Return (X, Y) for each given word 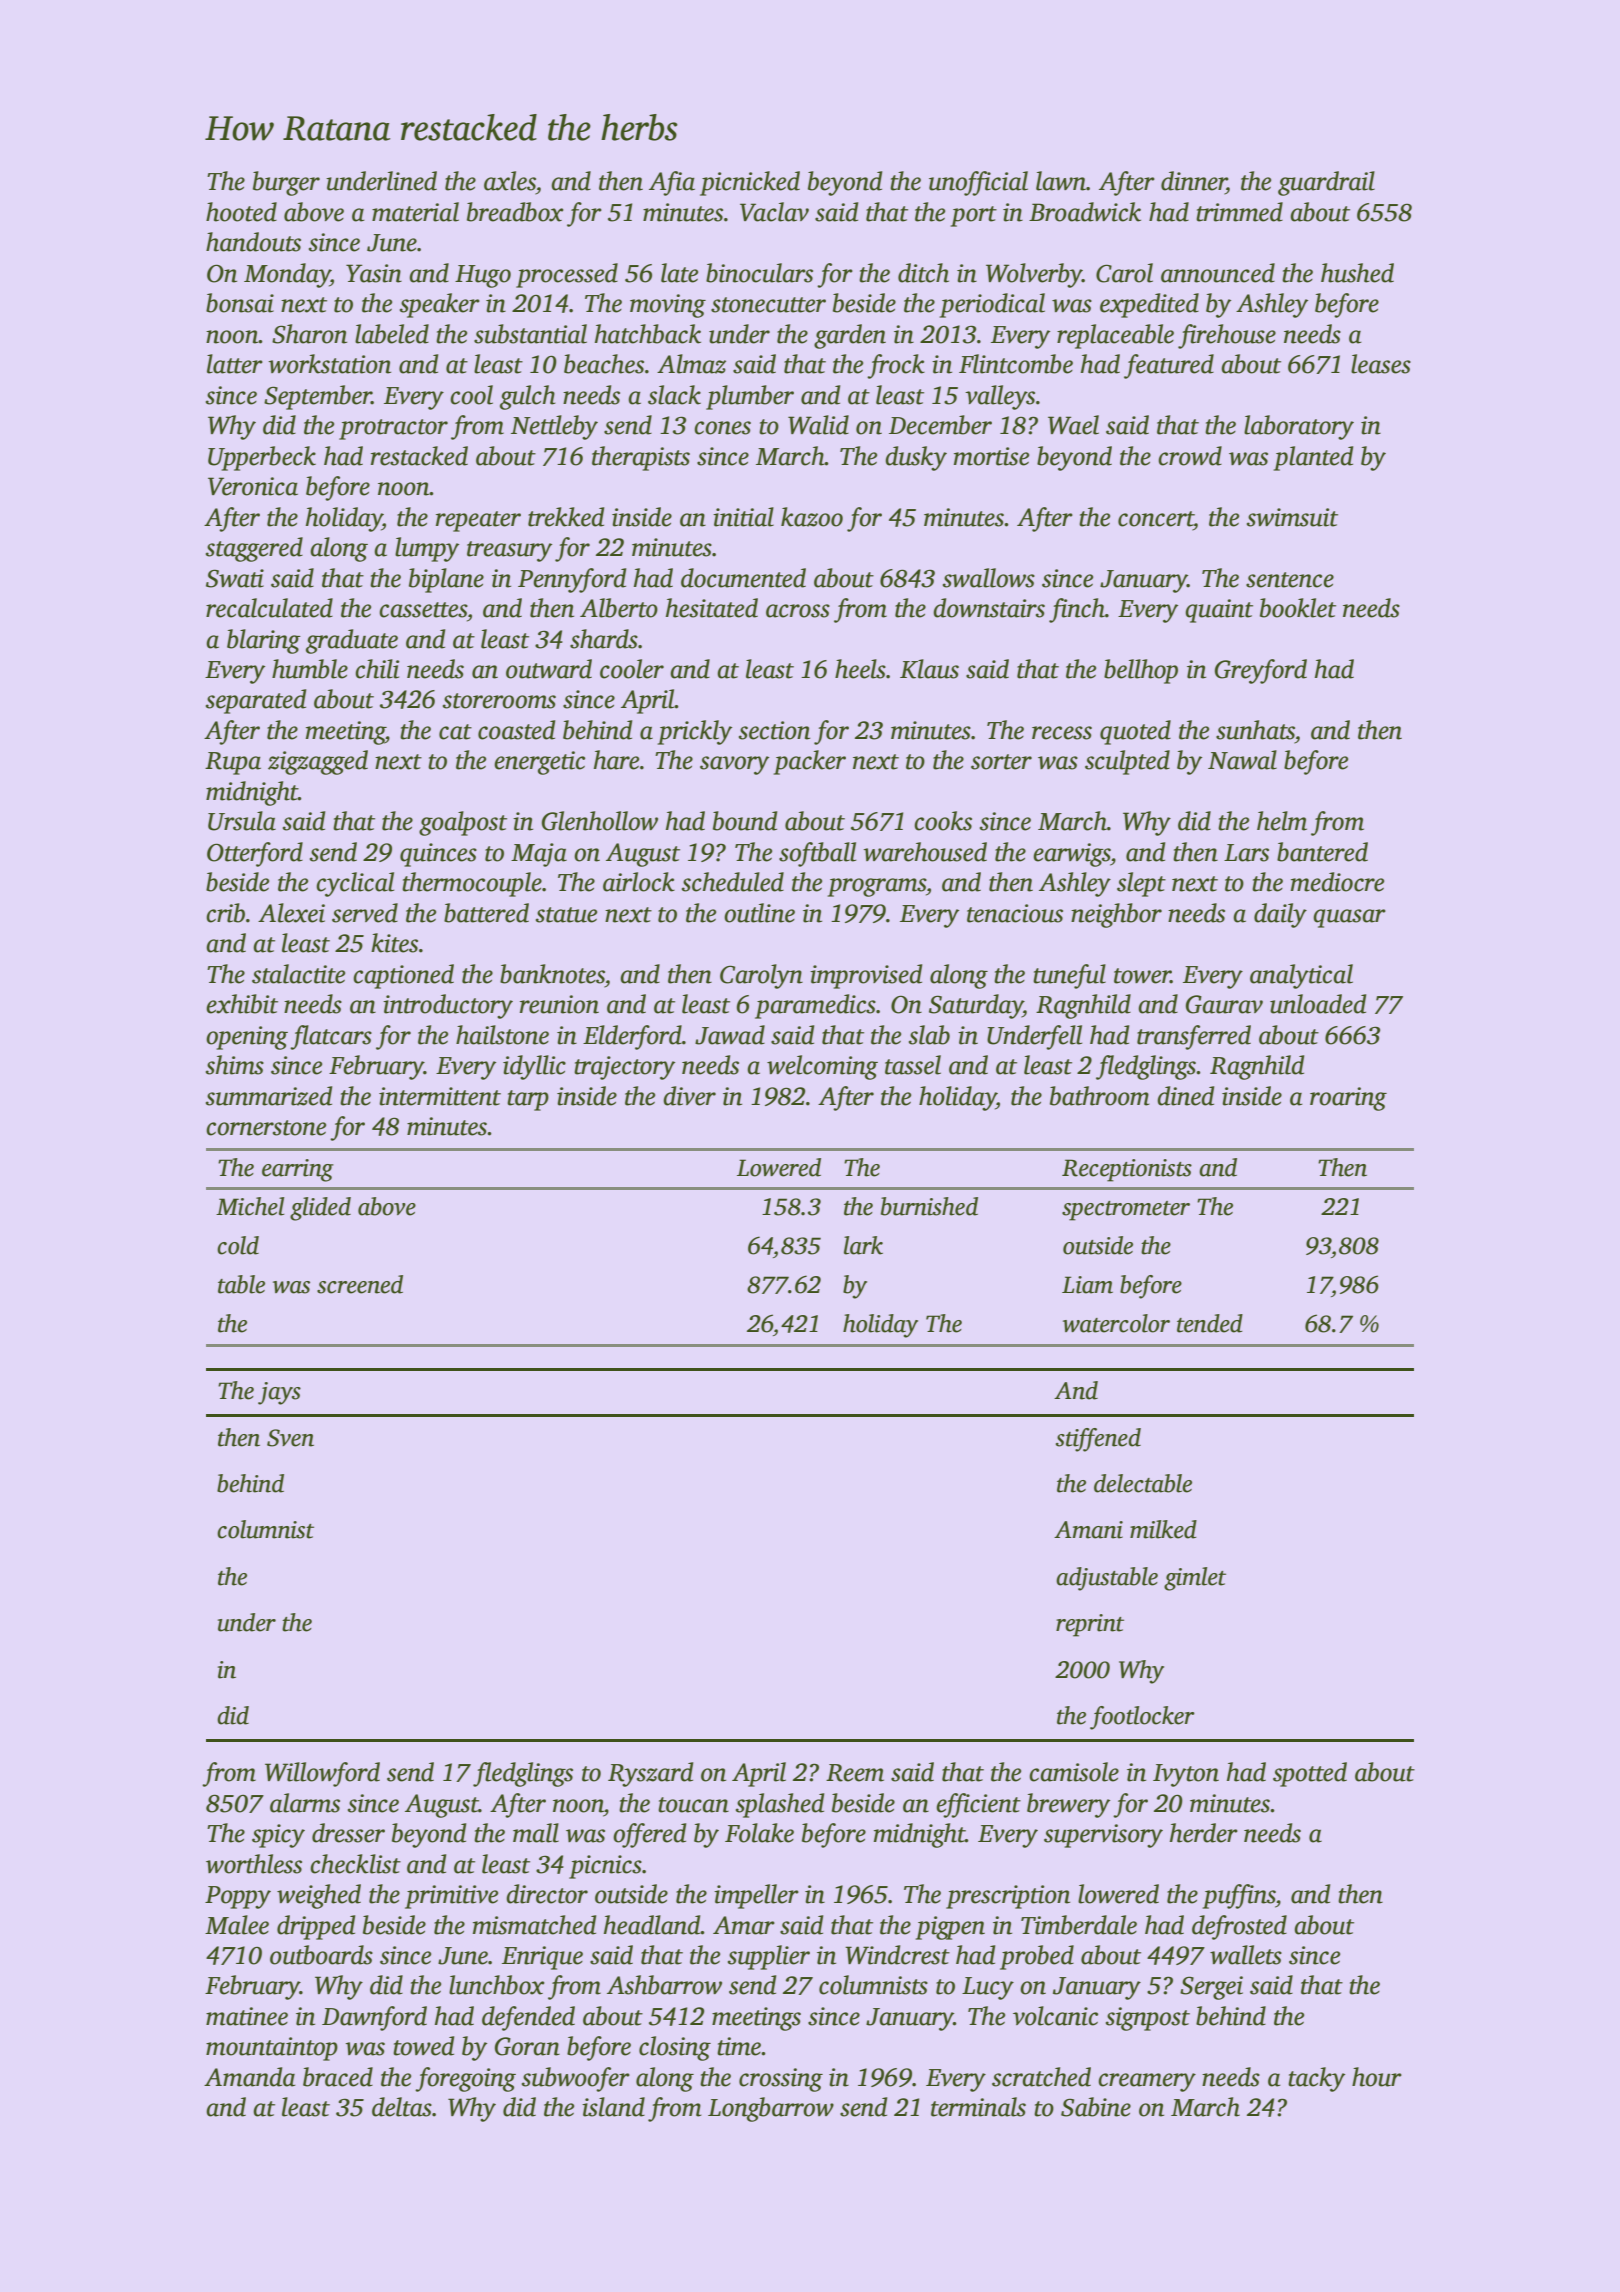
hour (1377, 2077)
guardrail (1326, 183)
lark (863, 1245)
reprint (1090, 1625)
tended (1210, 1323)
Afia (672, 183)
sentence (1290, 580)
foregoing (465, 2079)
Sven (290, 1438)
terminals (978, 2107)
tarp (528, 1100)
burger (286, 183)
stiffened (1098, 1440)
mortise (991, 456)
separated (256, 701)
